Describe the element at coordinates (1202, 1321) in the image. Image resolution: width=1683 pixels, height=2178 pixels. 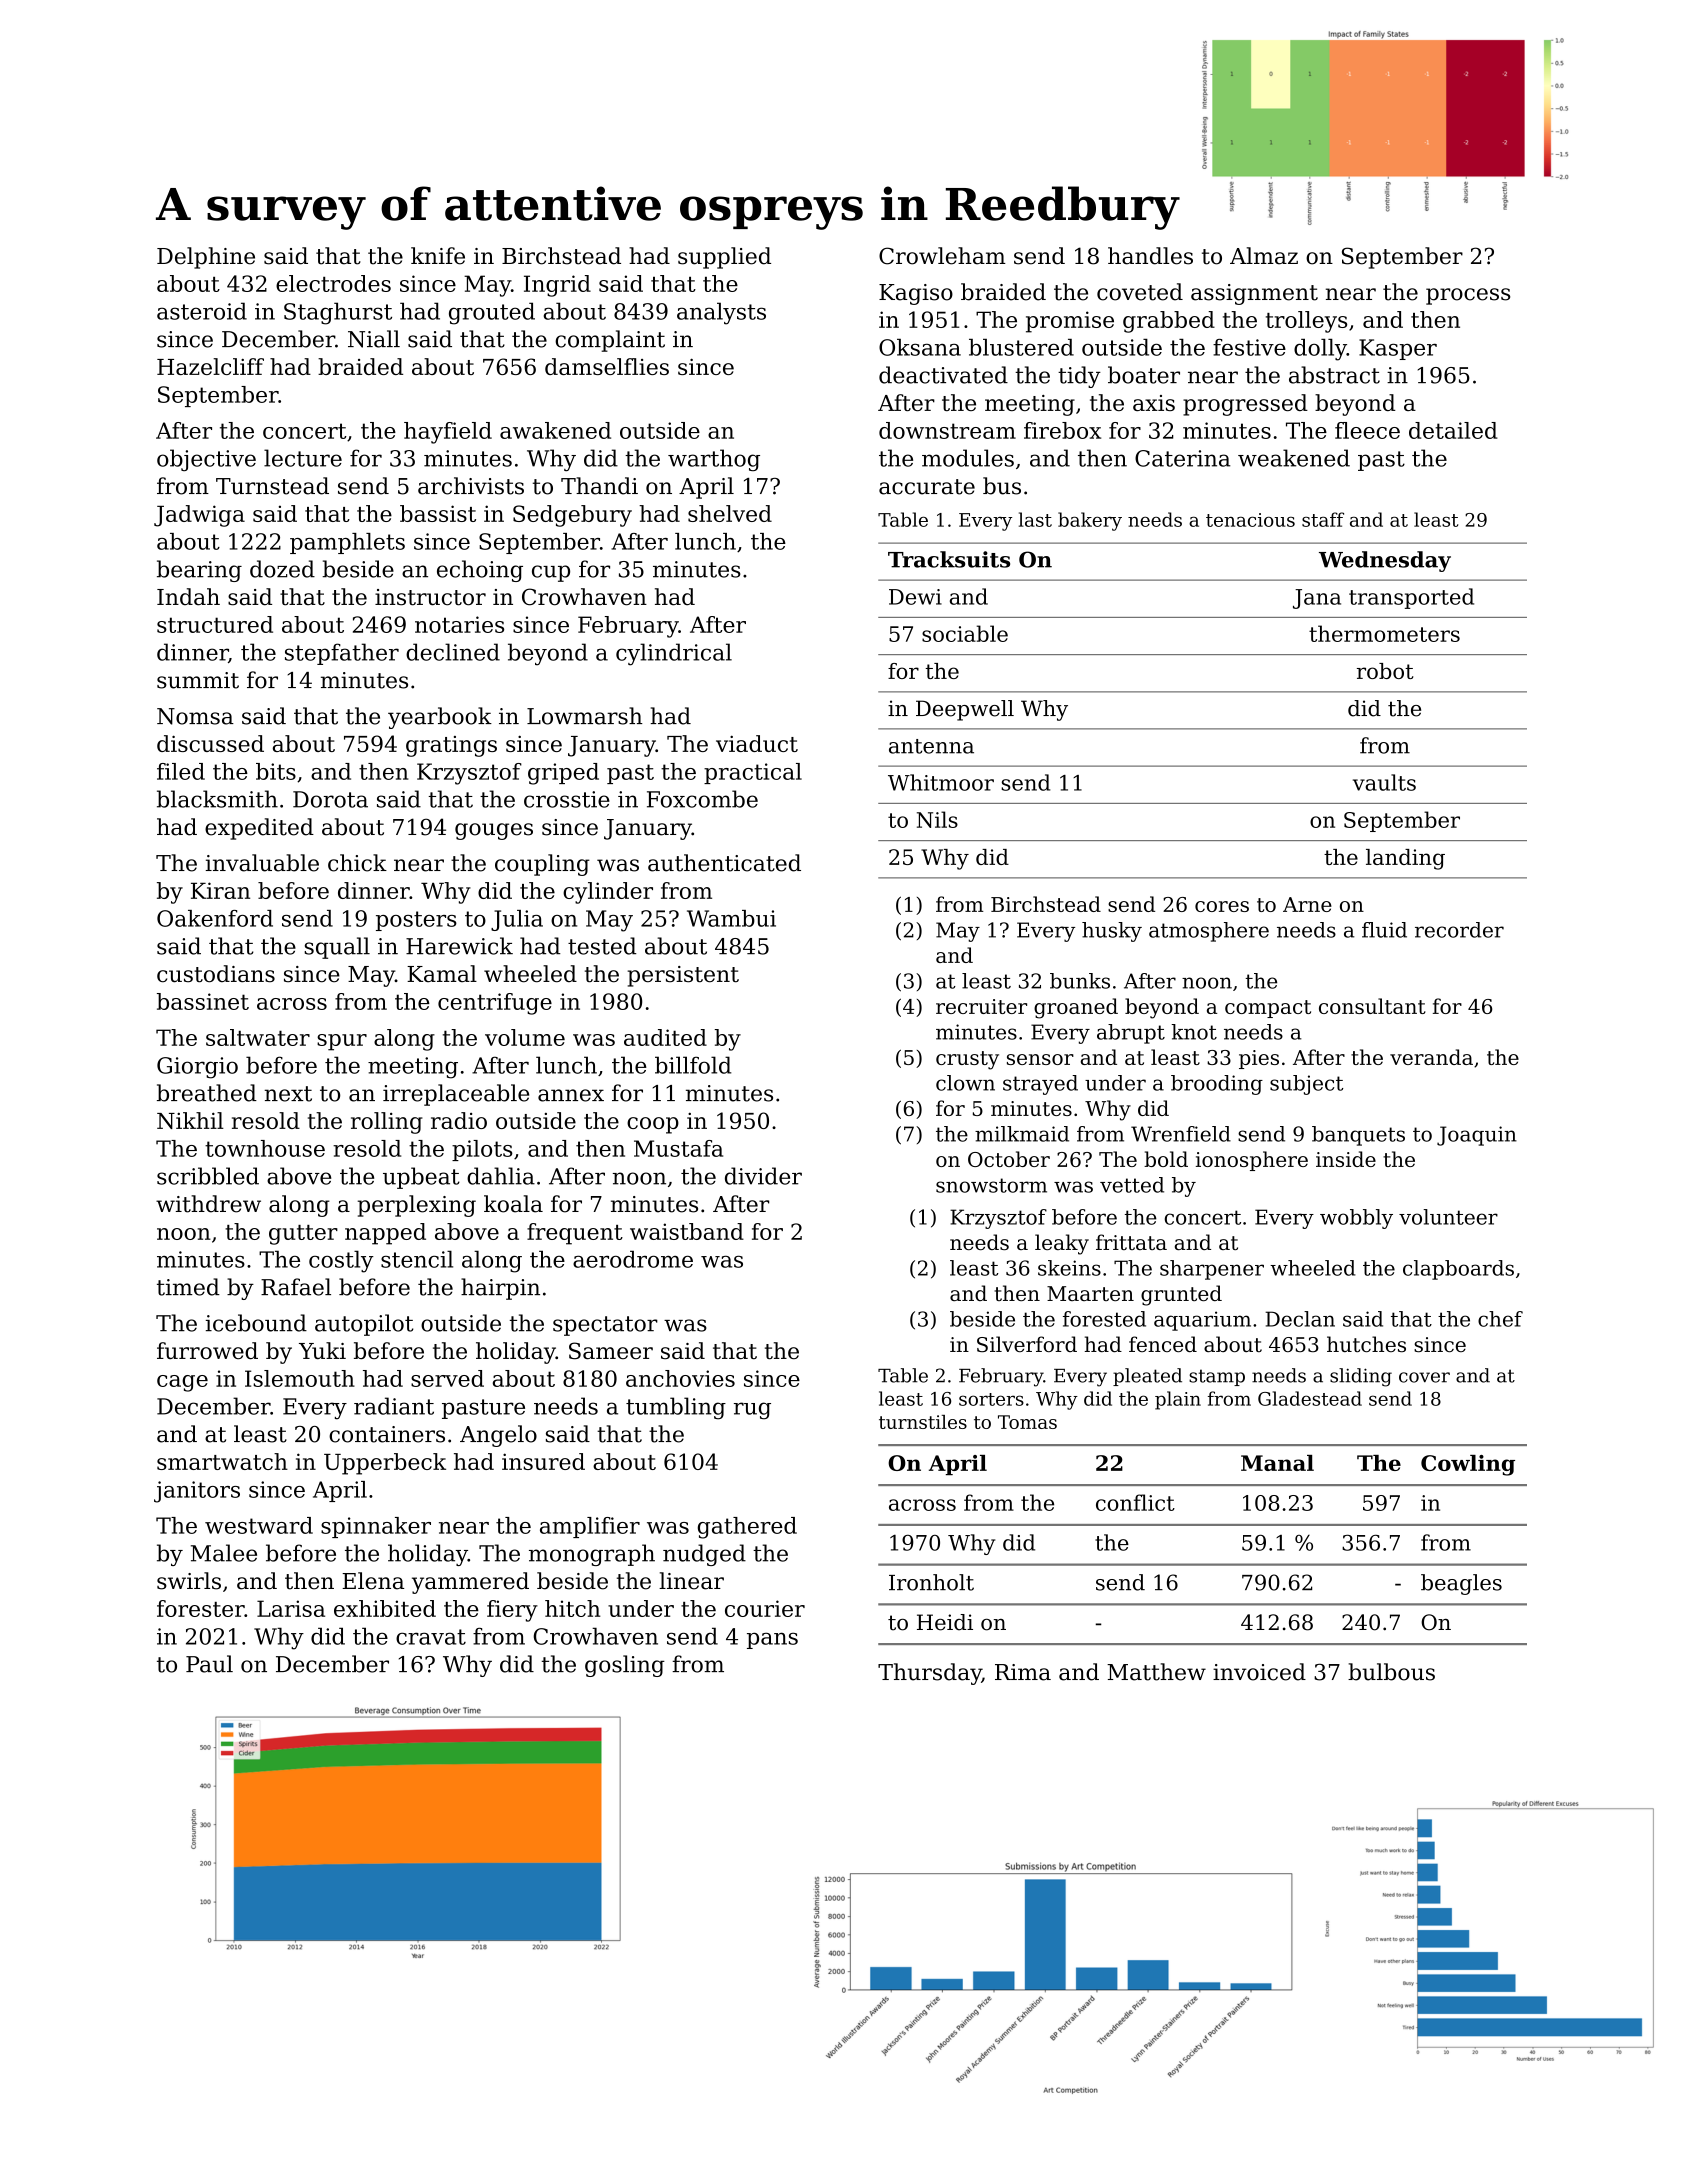
I see `aquarium` at that location.
